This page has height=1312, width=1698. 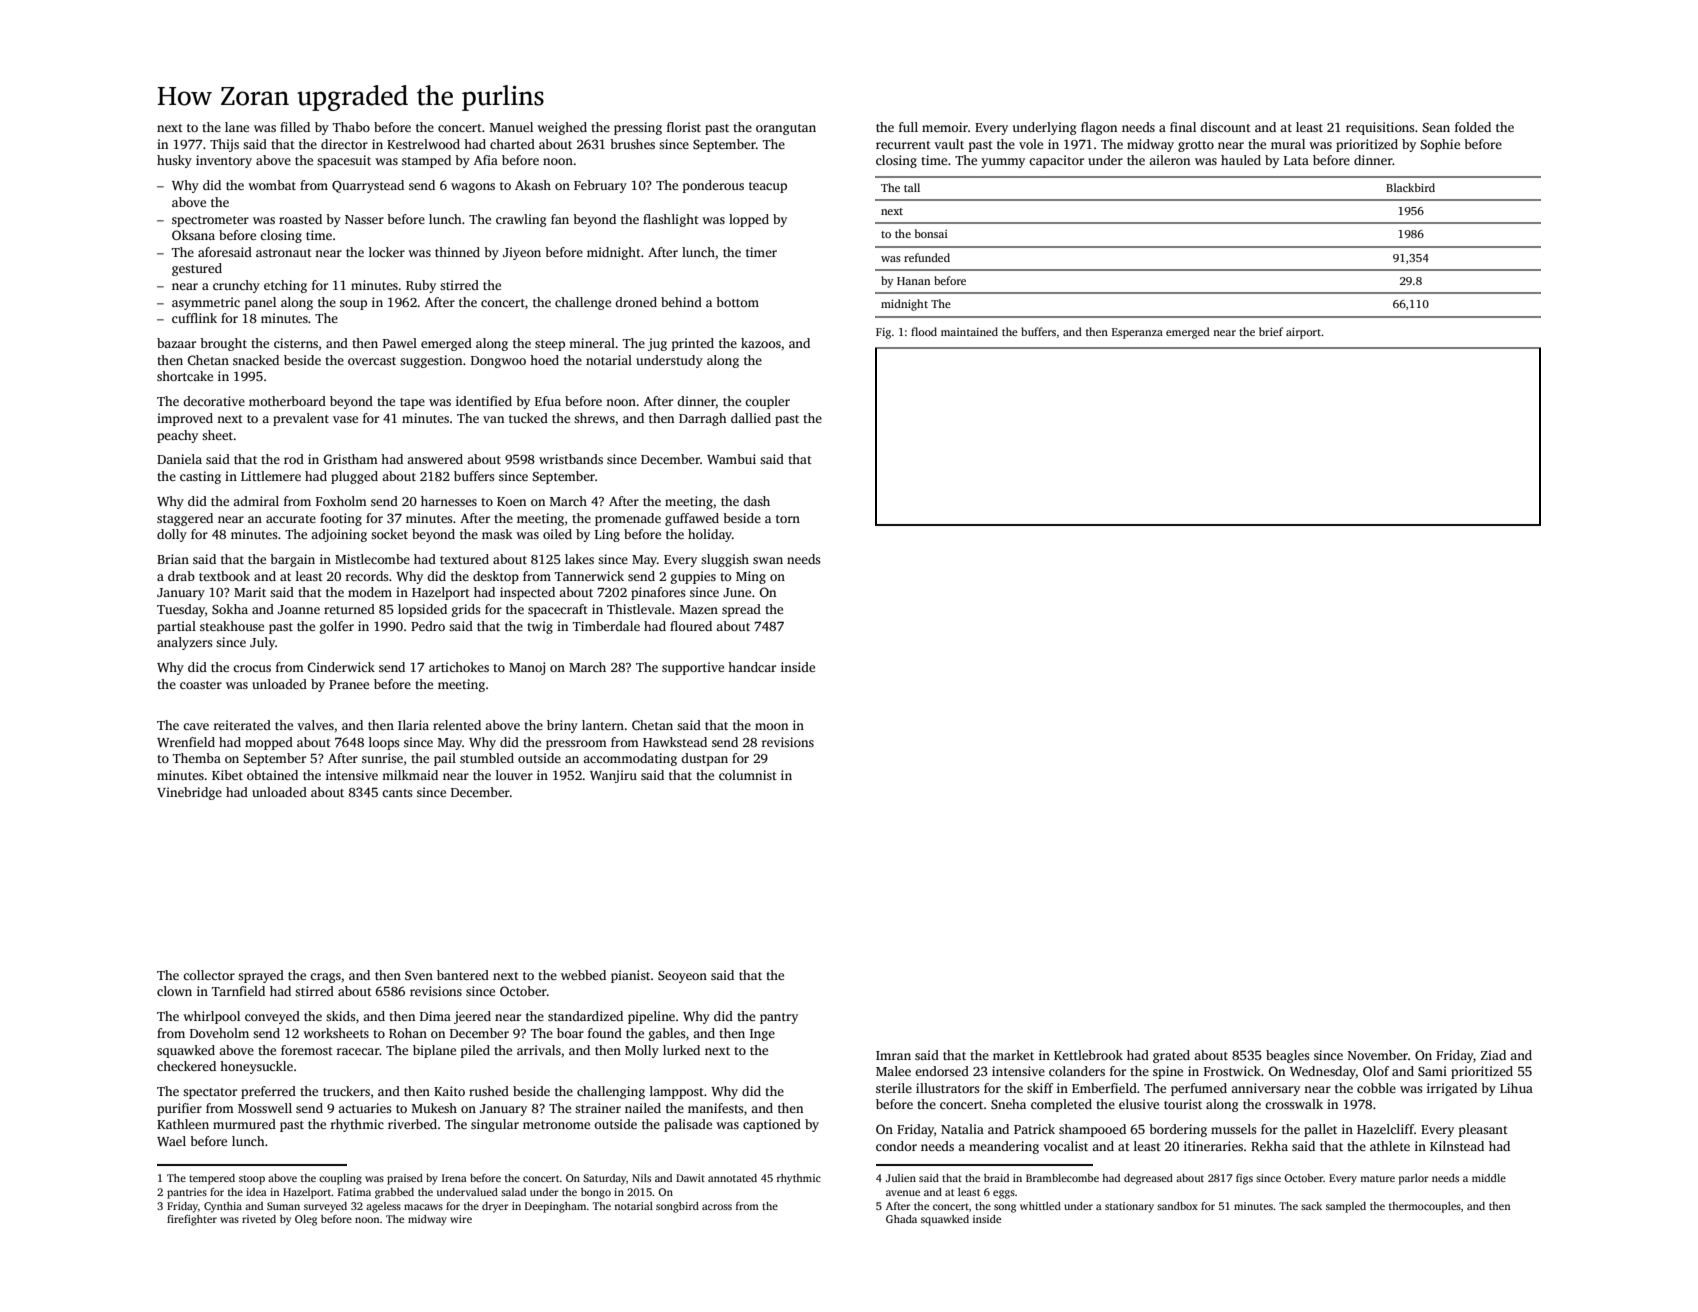 I want to click on snacked, so click(x=256, y=360).
